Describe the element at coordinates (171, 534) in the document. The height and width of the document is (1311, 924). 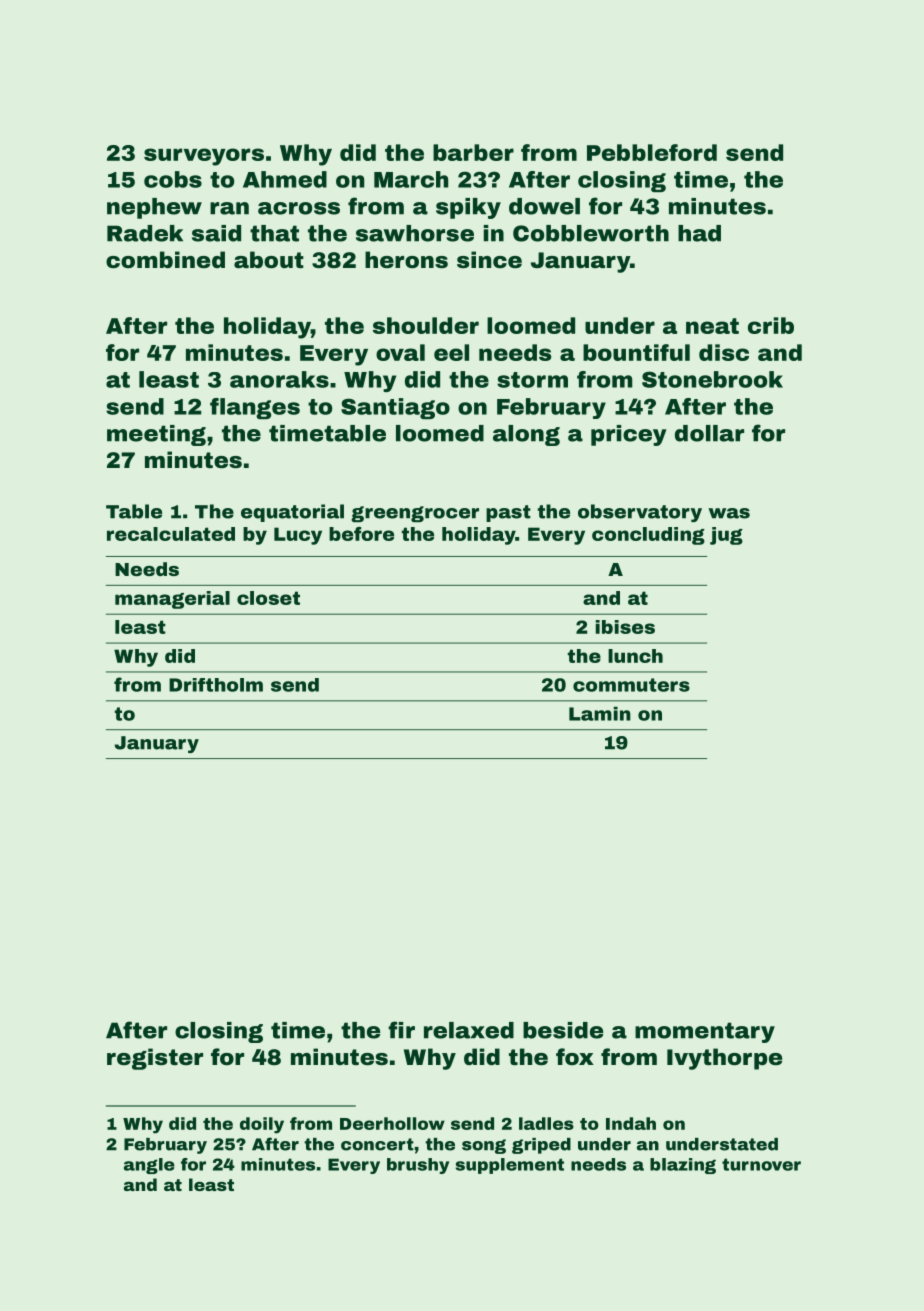
I see `recalculated` at that location.
